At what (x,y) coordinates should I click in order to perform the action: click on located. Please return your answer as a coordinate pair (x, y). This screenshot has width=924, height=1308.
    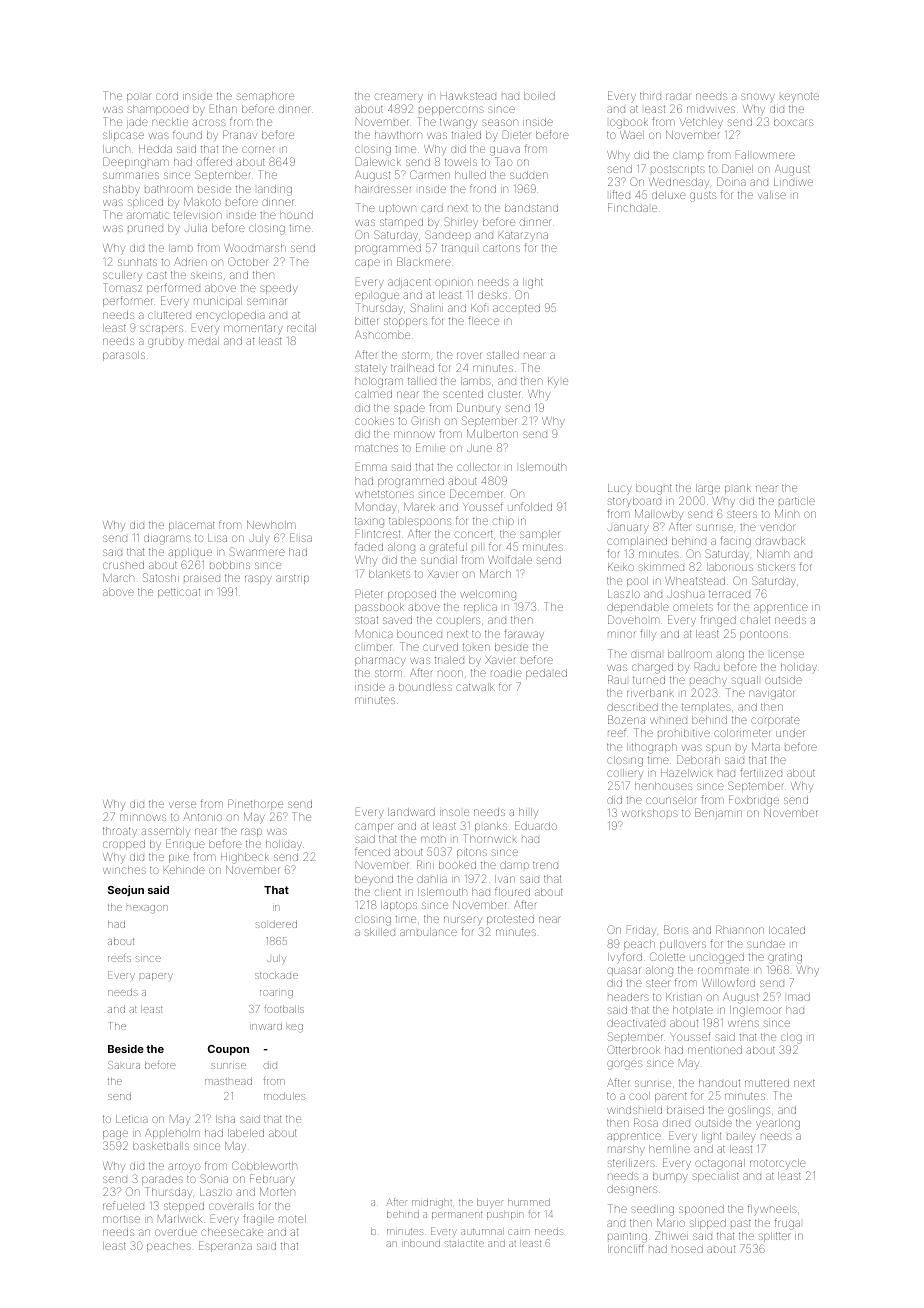
    Looking at the image, I should click on (787, 930).
